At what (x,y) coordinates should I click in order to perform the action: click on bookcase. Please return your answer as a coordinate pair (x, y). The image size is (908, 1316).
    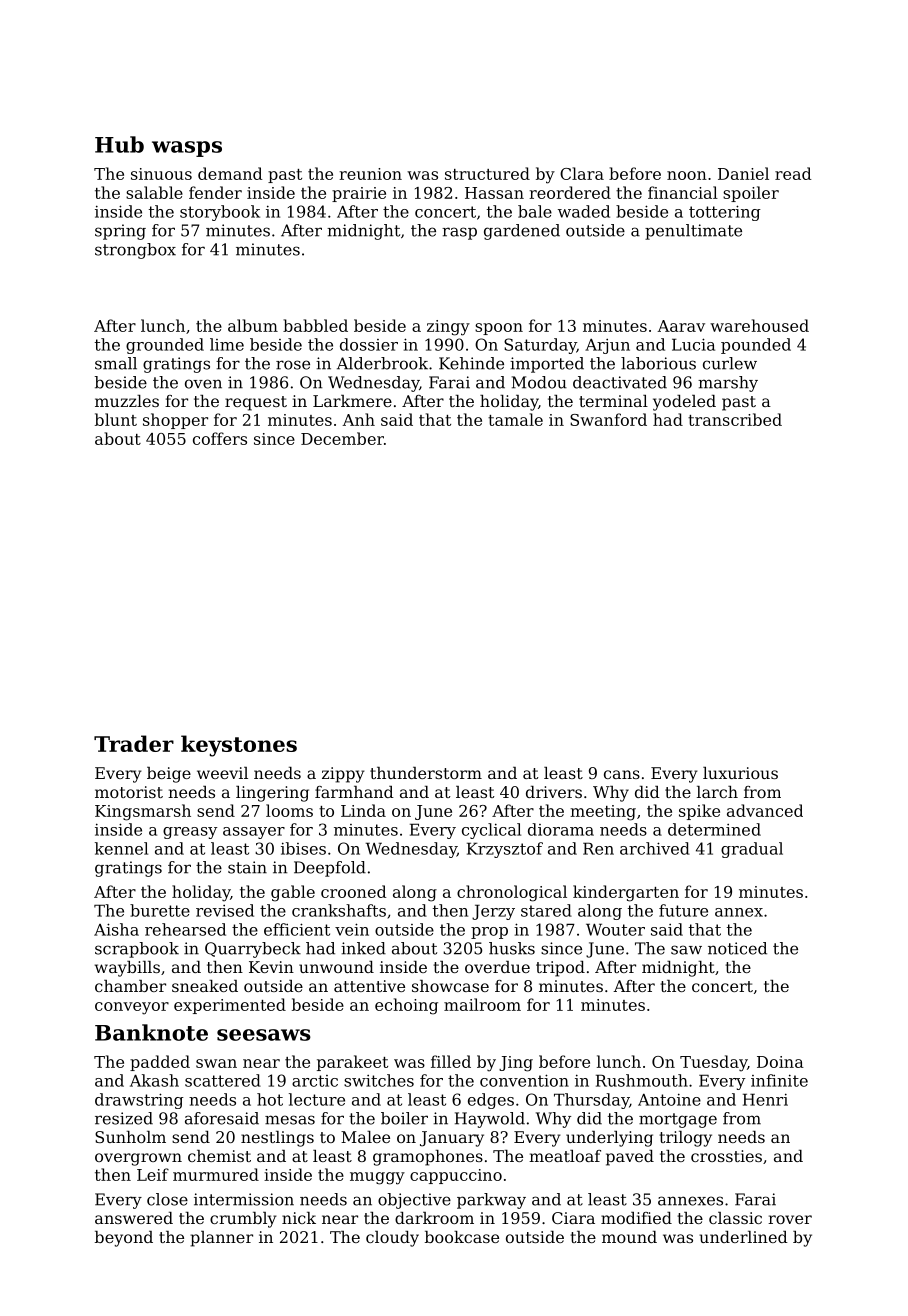
    Looking at the image, I should click on (462, 1237).
